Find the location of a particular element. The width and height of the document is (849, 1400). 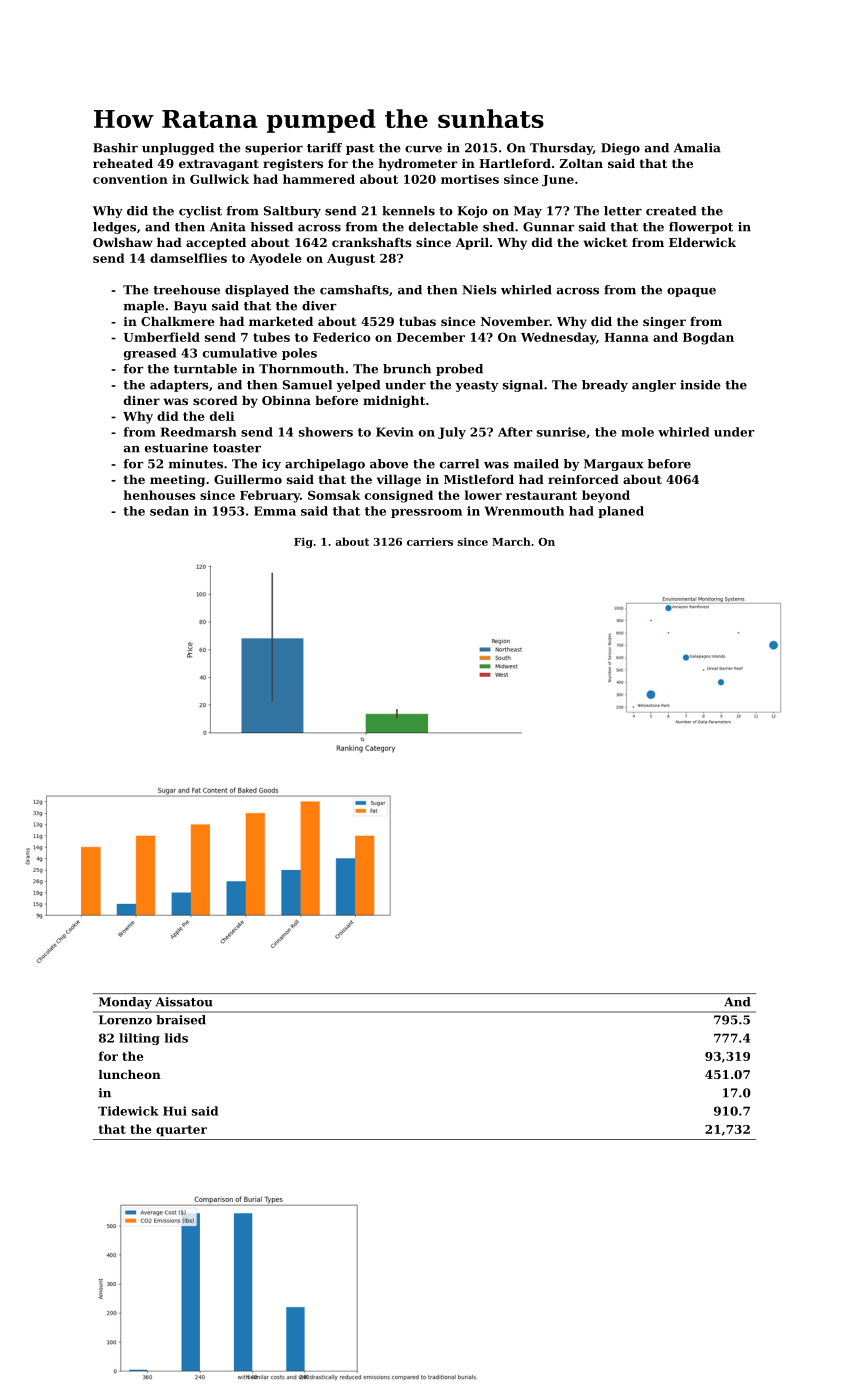

convention is located at coordinates (130, 179).
